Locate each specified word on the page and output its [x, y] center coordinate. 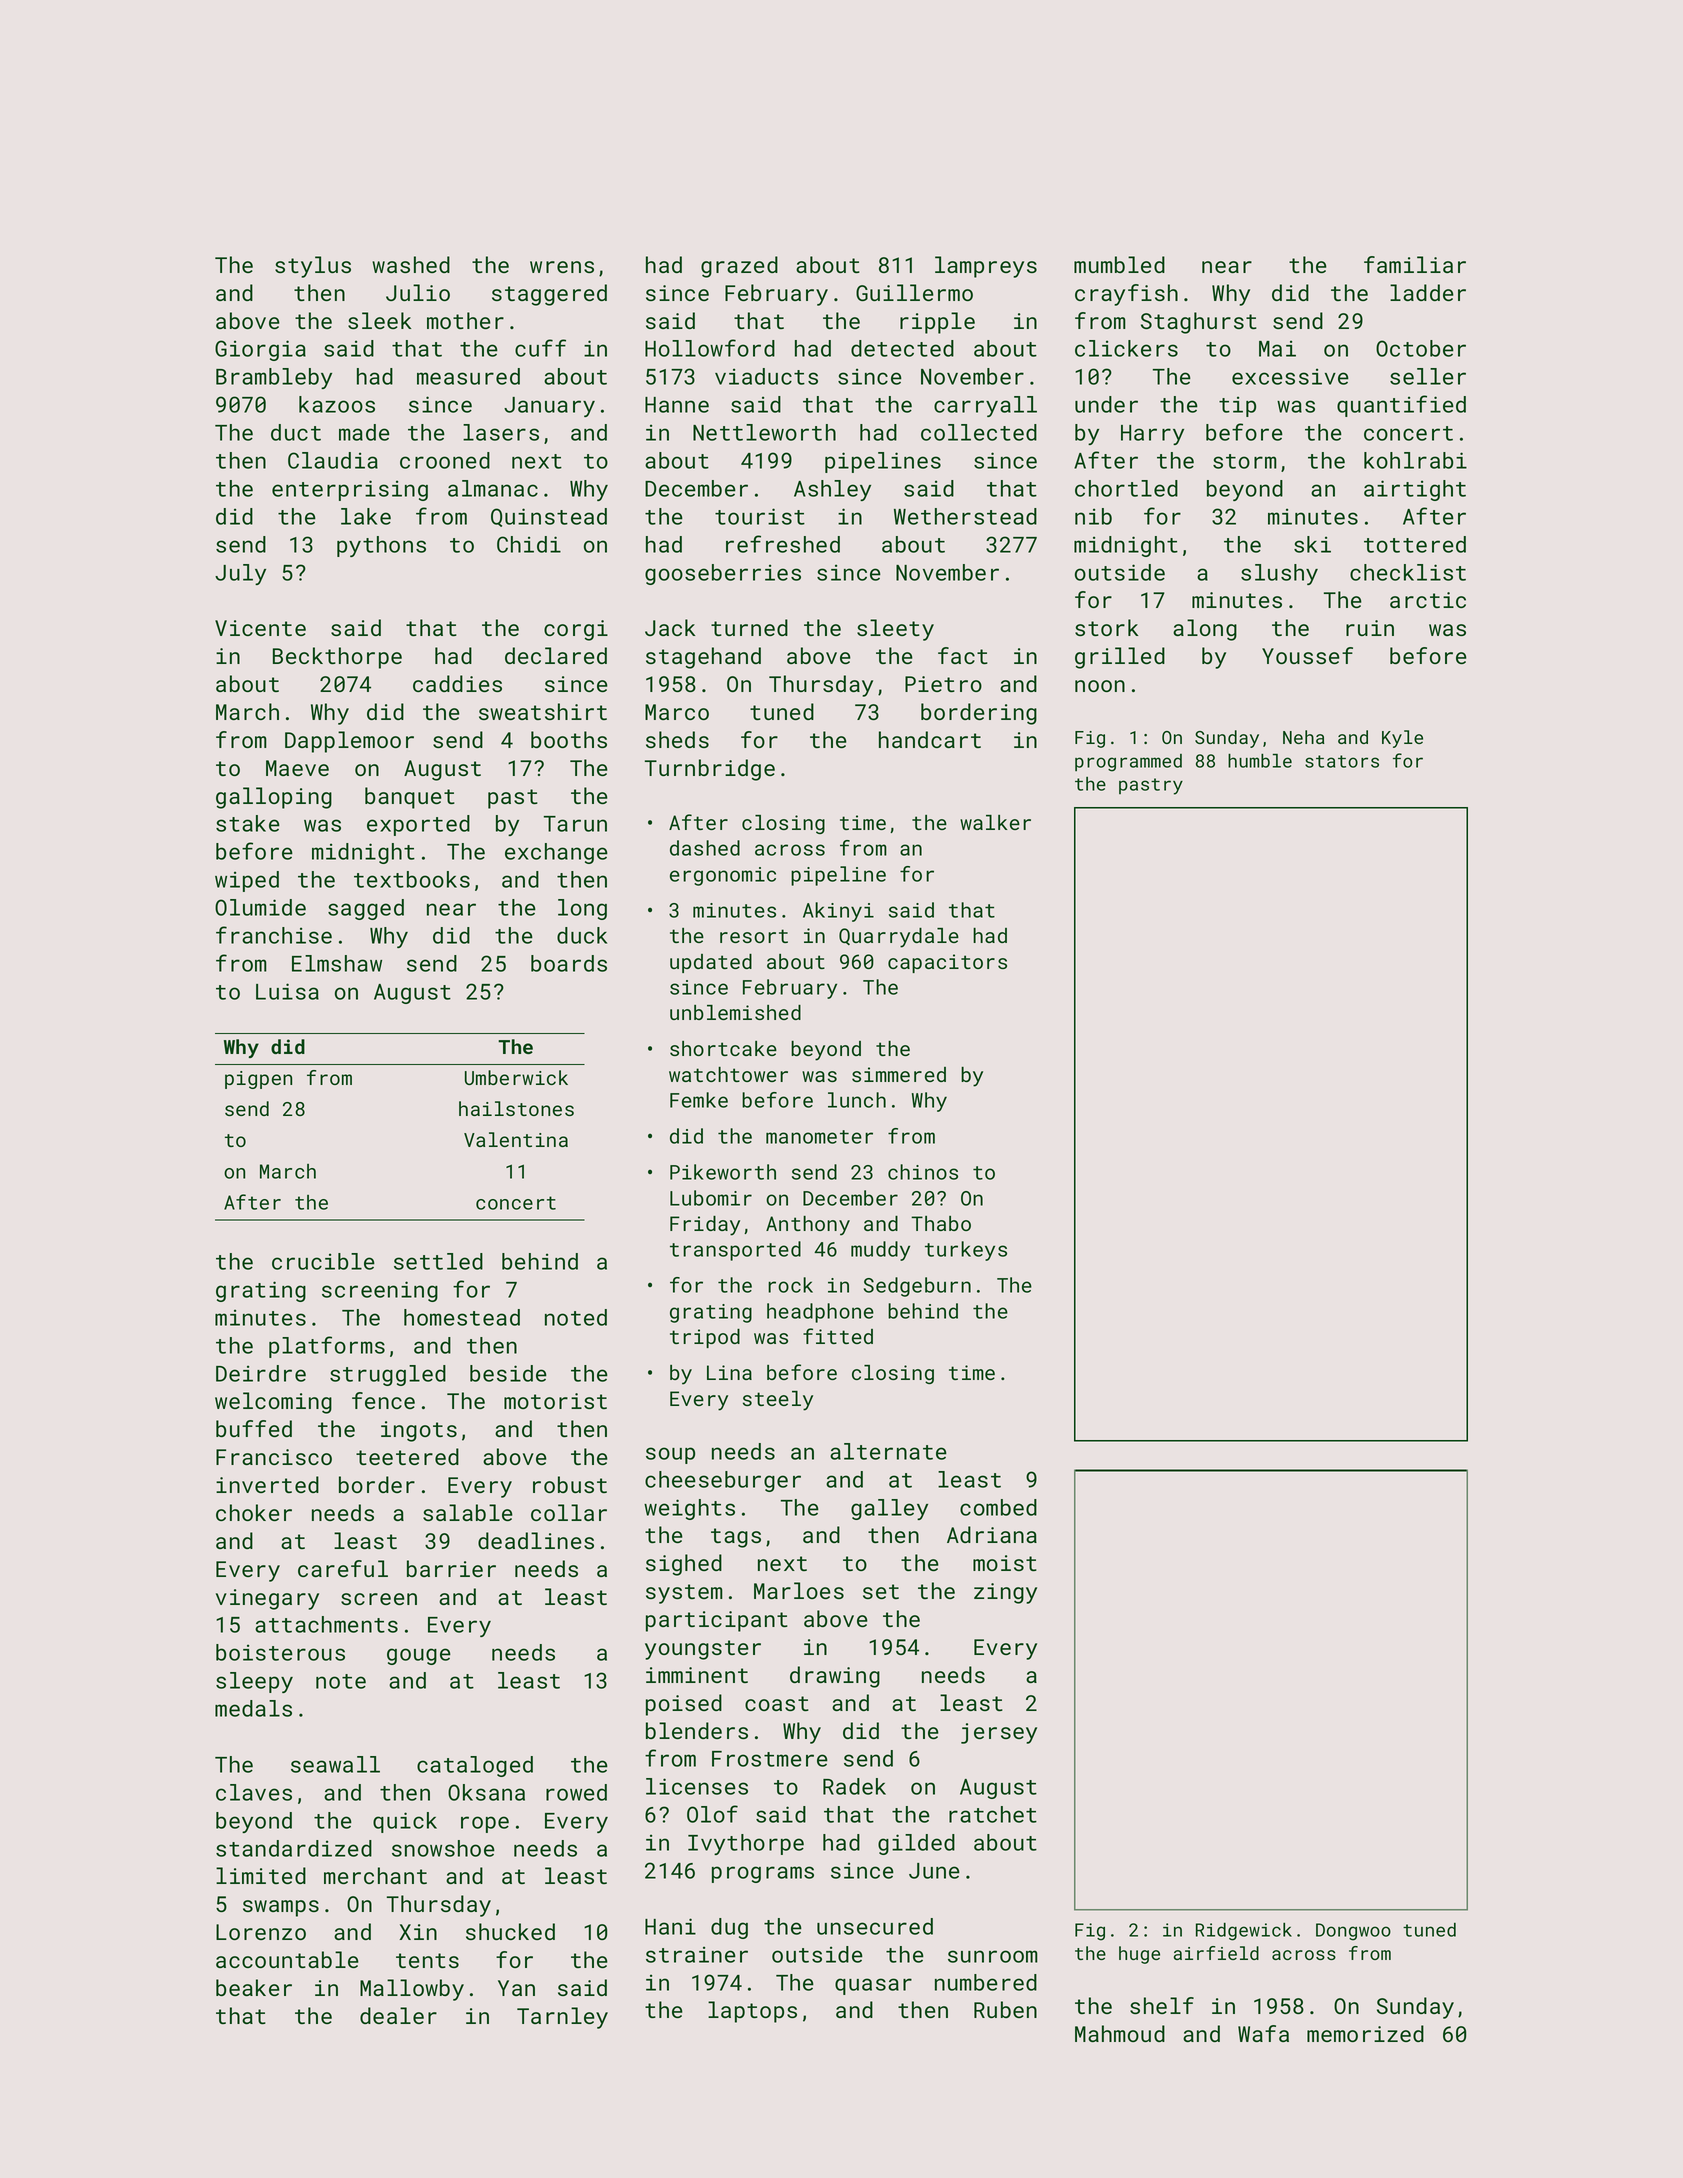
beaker [254, 1987]
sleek [379, 320]
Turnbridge [710, 770]
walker [995, 822]
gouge [419, 1656]
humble [1260, 761]
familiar [1415, 264]
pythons [381, 546]
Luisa [287, 991]
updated [711, 963]
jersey [999, 1733]
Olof [712, 1814]
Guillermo [914, 292]
